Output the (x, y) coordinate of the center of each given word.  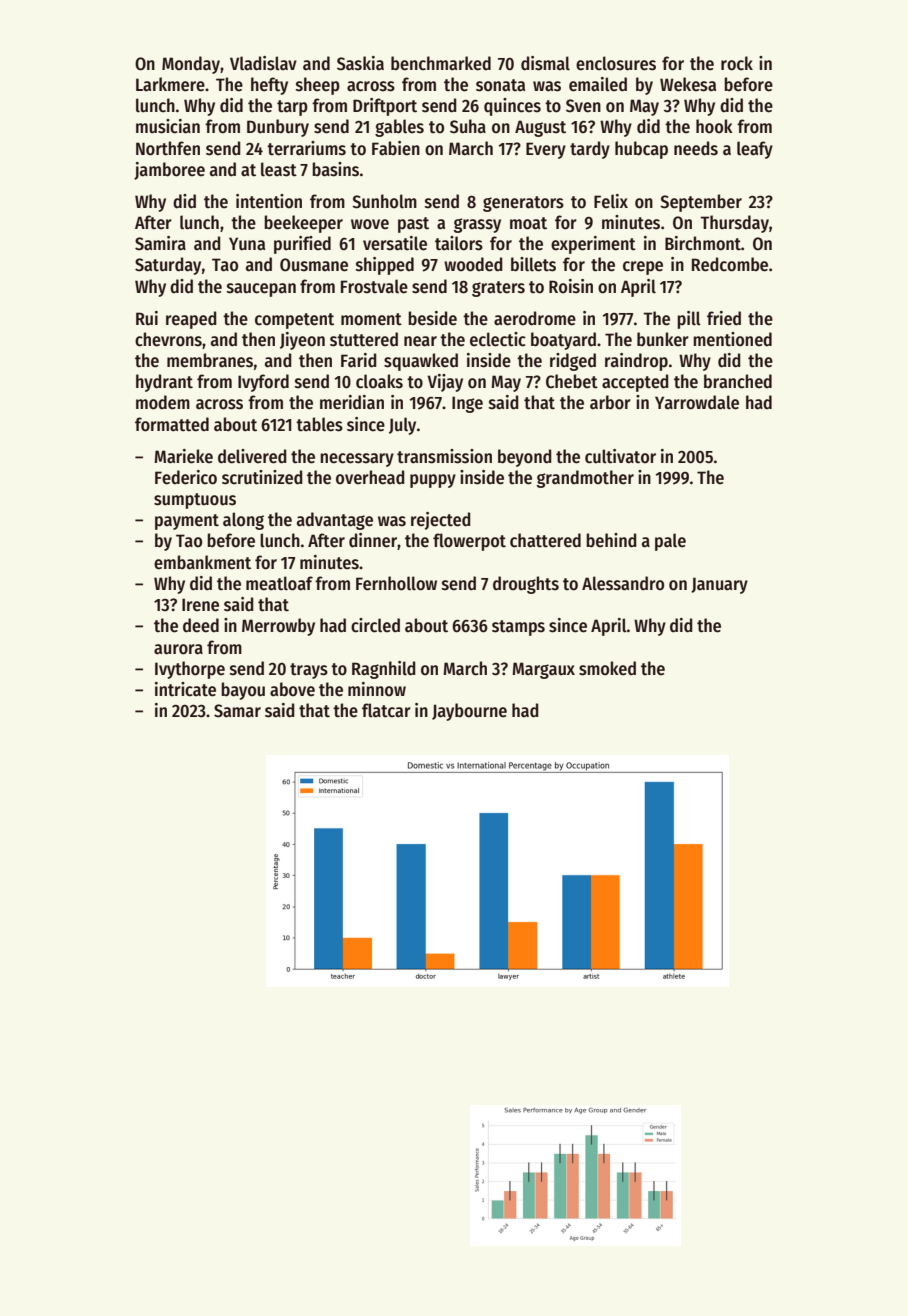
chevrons (168, 339)
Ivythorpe (190, 670)
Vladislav (263, 63)
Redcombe (730, 264)
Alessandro (623, 583)
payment (187, 522)
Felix (611, 201)
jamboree (169, 171)
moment (371, 319)
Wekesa (688, 84)
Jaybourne (469, 712)
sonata (500, 85)
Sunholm (384, 201)
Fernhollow (396, 583)
